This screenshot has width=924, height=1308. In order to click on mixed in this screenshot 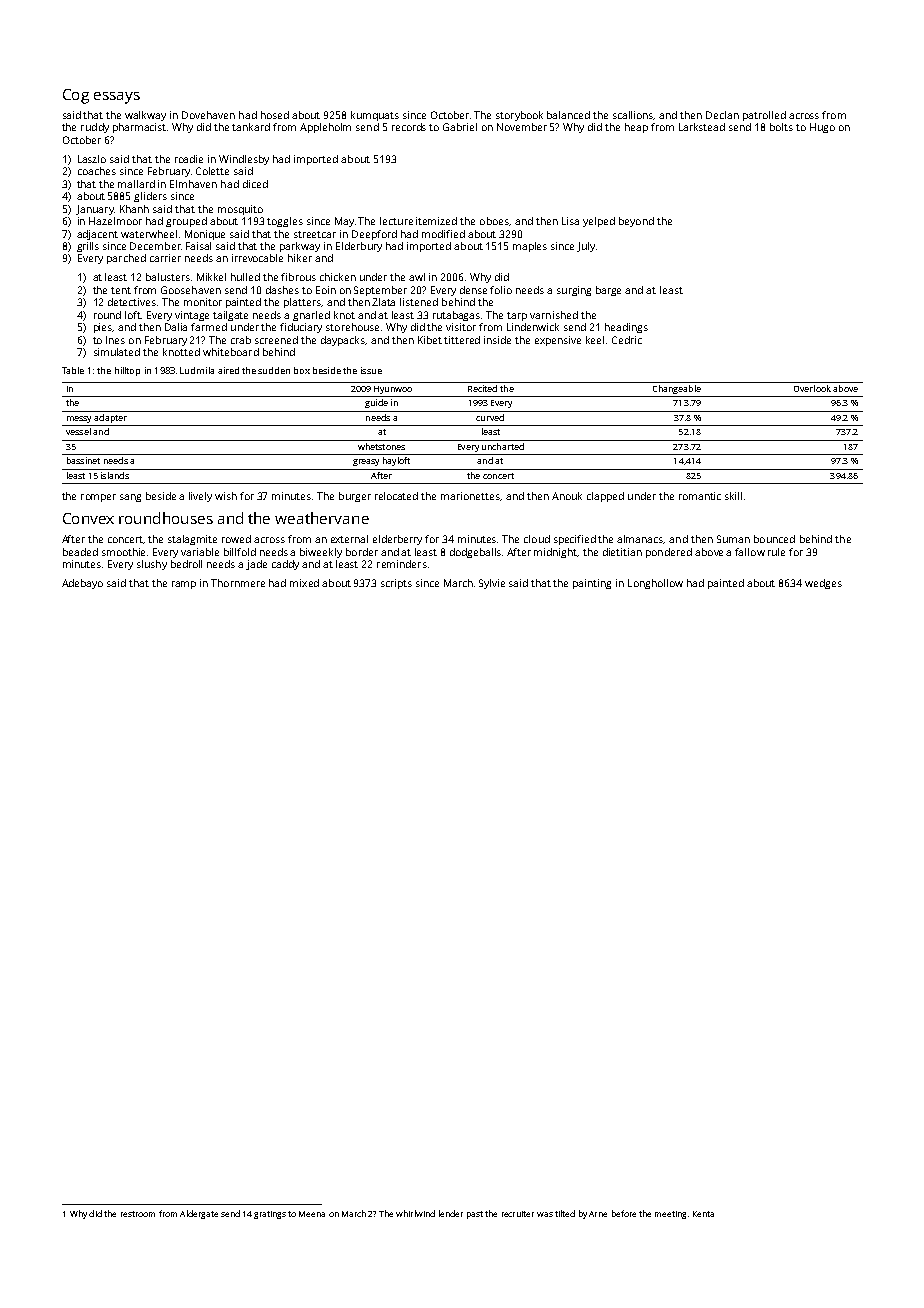, I will do `click(304, 583)`.
